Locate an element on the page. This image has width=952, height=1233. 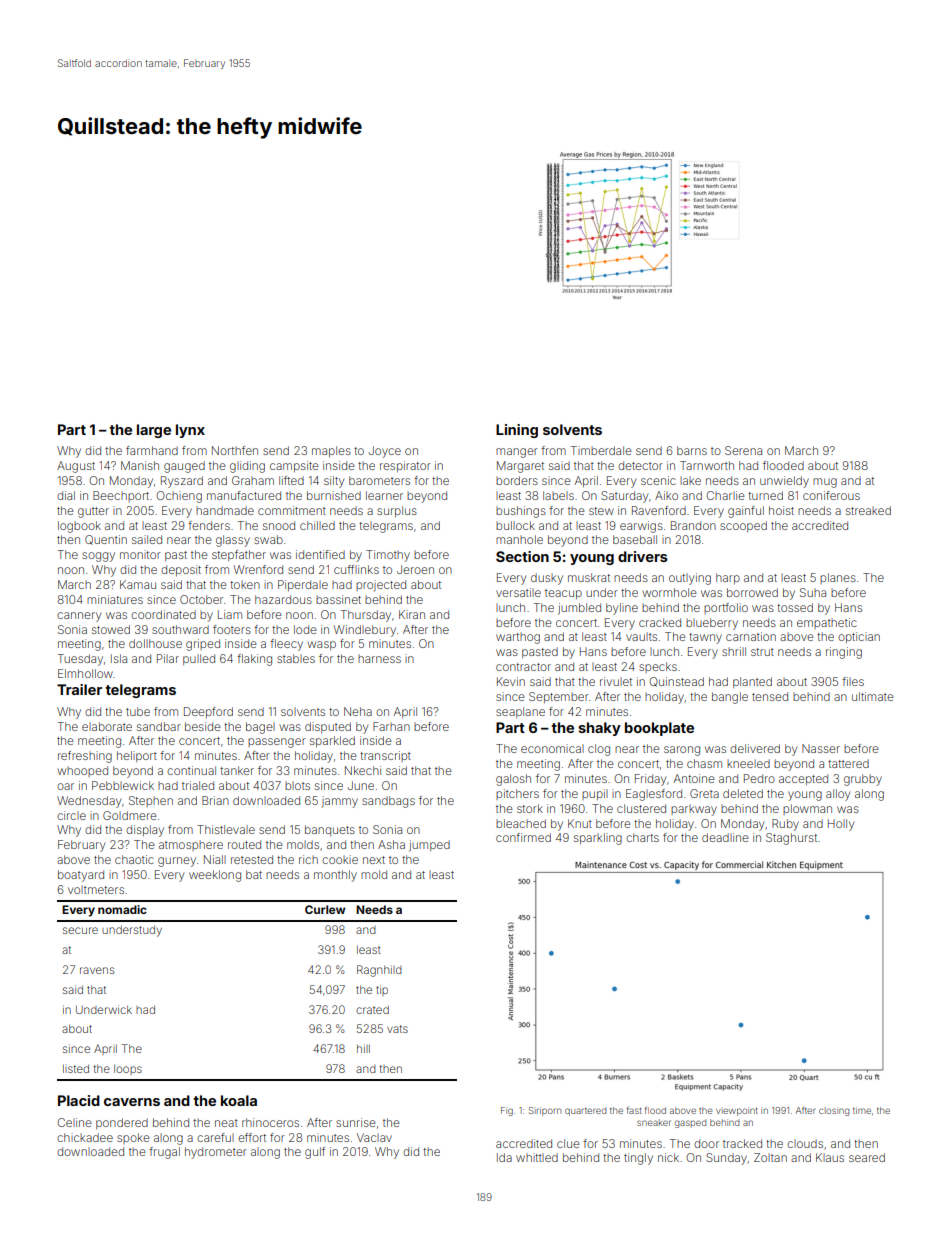
gurney is located at coordinates (177, 862).
